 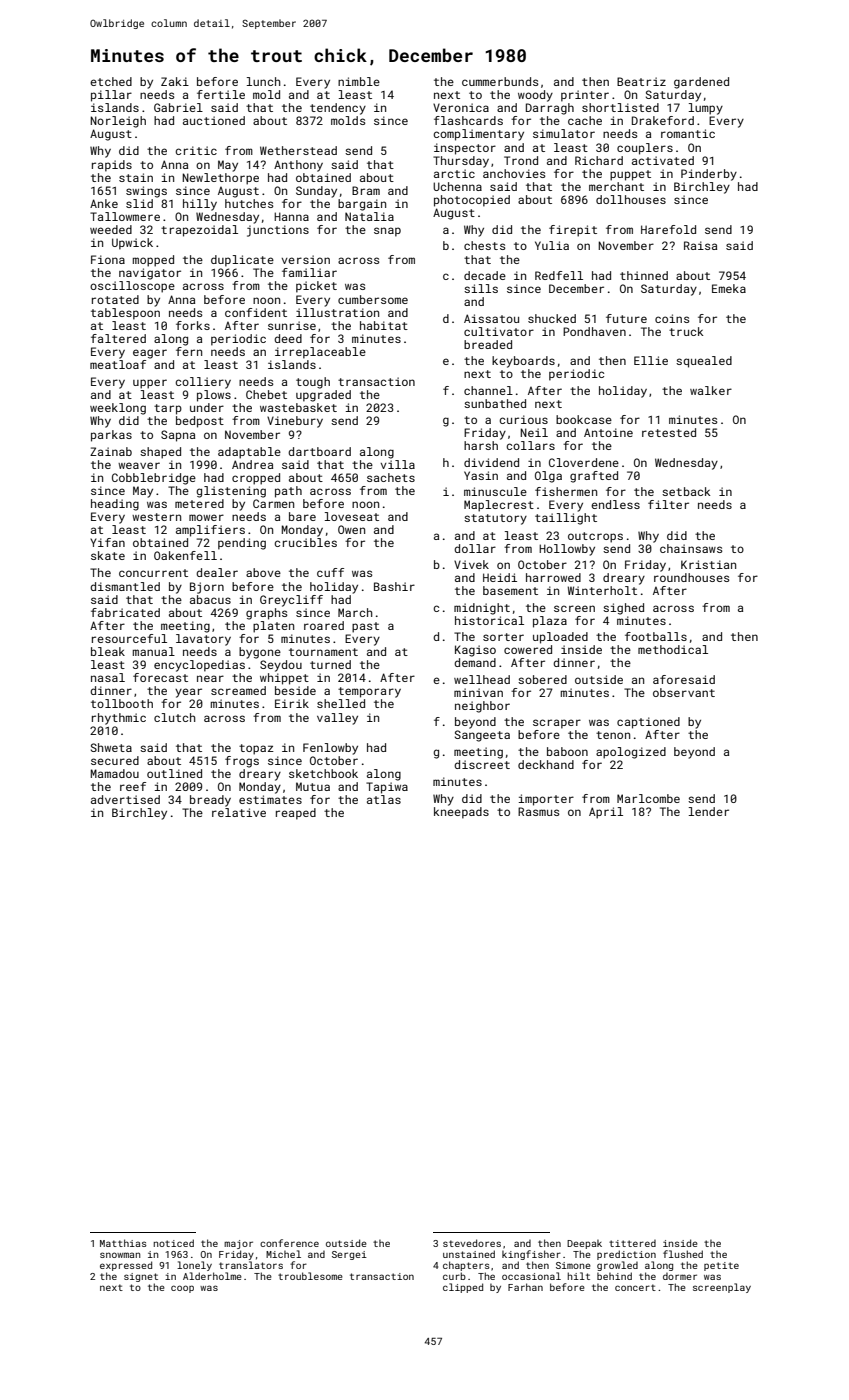 I want to click on advertised, so click(x=125, y=799).
